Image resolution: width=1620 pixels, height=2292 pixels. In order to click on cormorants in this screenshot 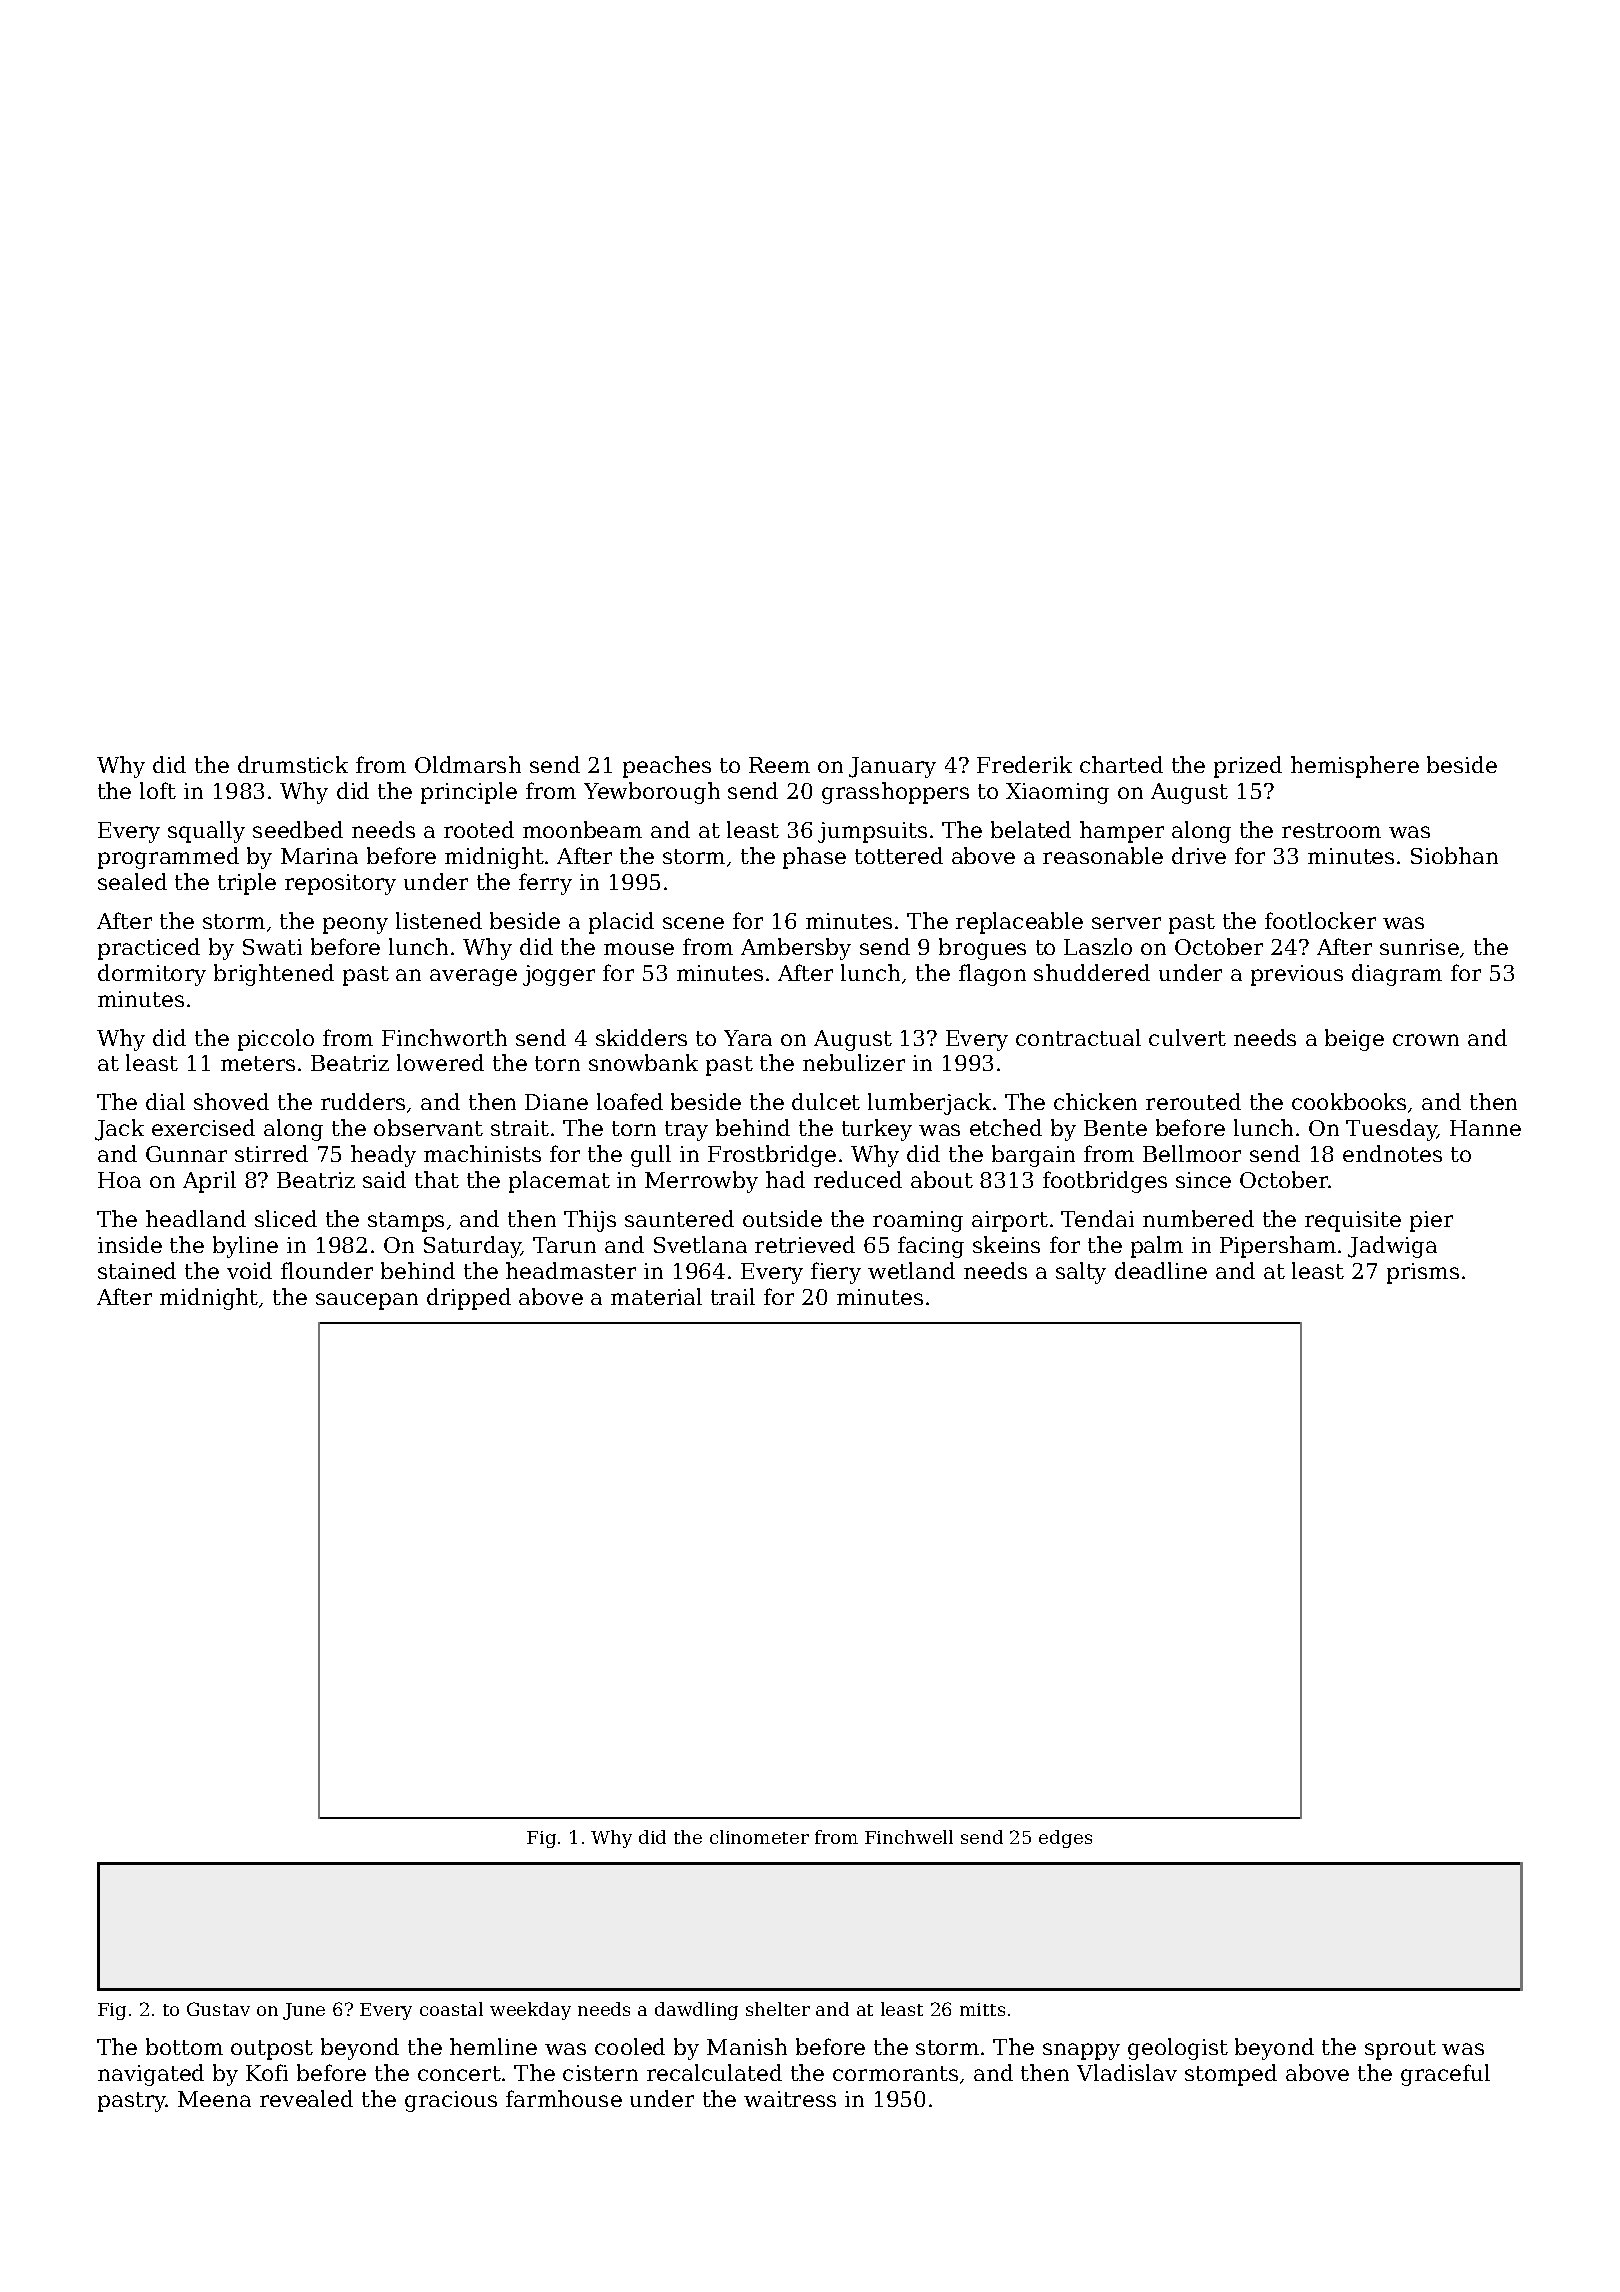, I will do `click(895, 2073)`.
